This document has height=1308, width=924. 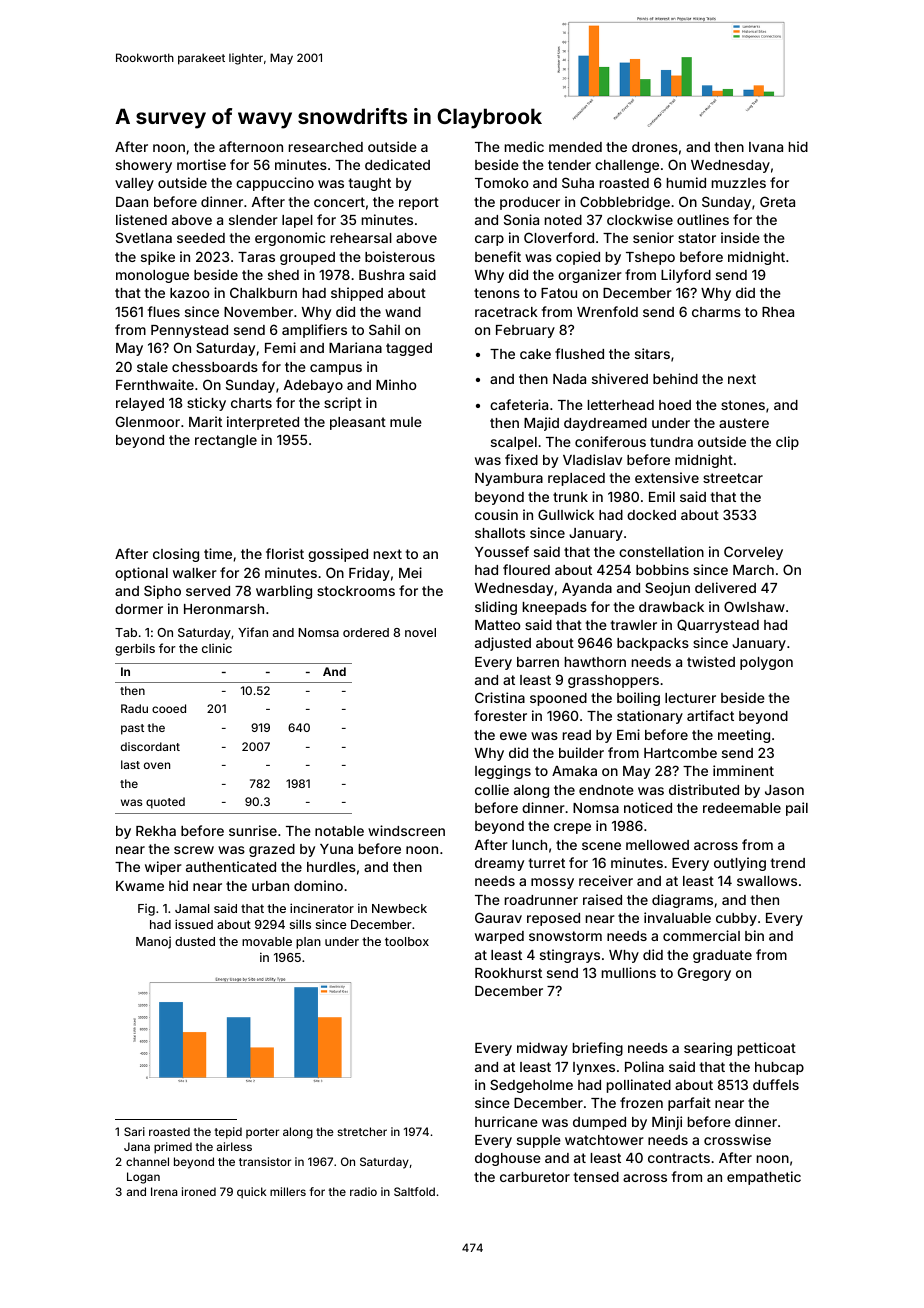 What do you see at coordinates (704, 974) in the document?
I see `Gregory` at bounding box center [704, 974].
